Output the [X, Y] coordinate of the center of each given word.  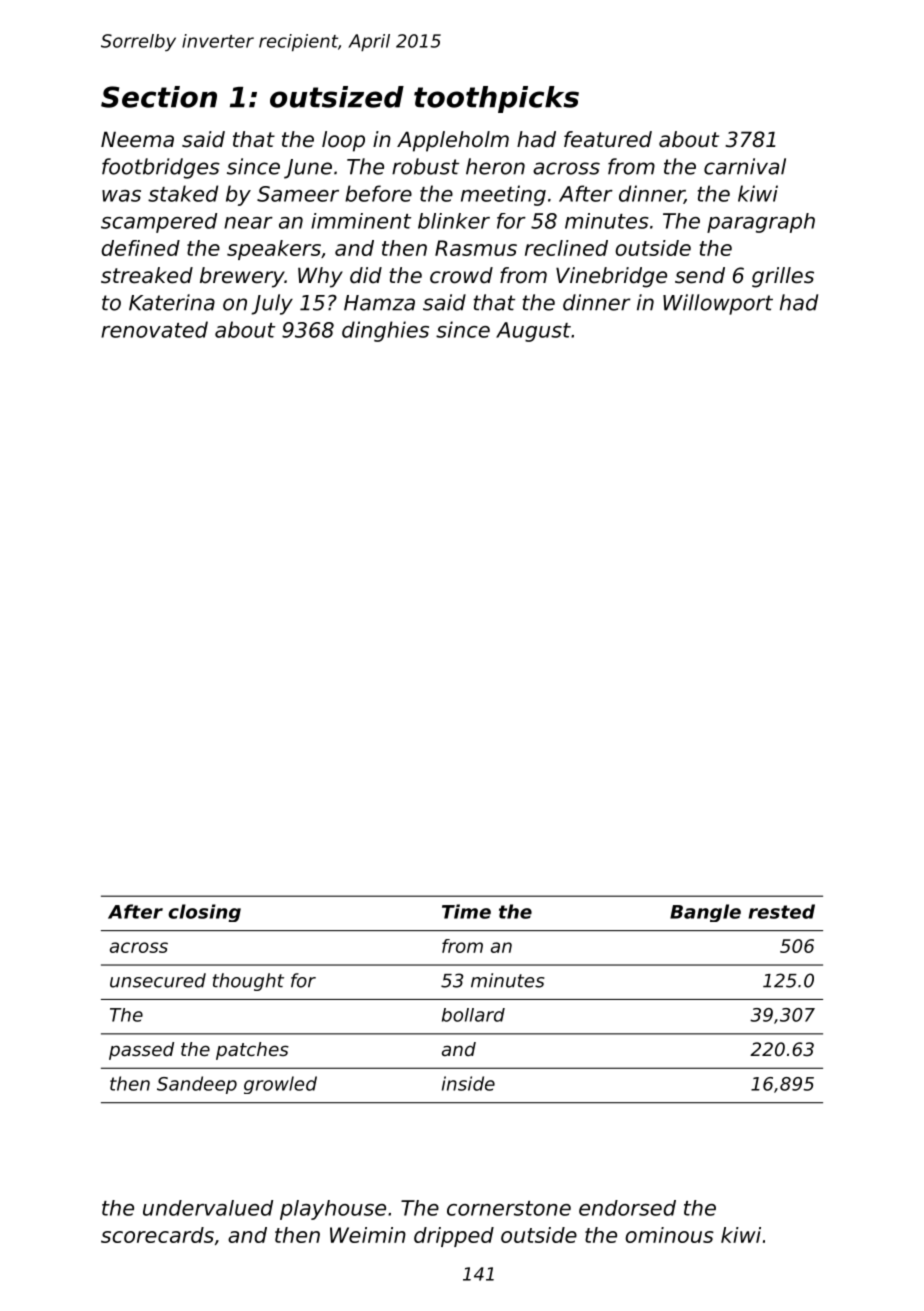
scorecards [157, 1235]
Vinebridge [611, 277]
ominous [669, 1235]
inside [468, 1083]
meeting [503, 195]
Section [159, 97]
